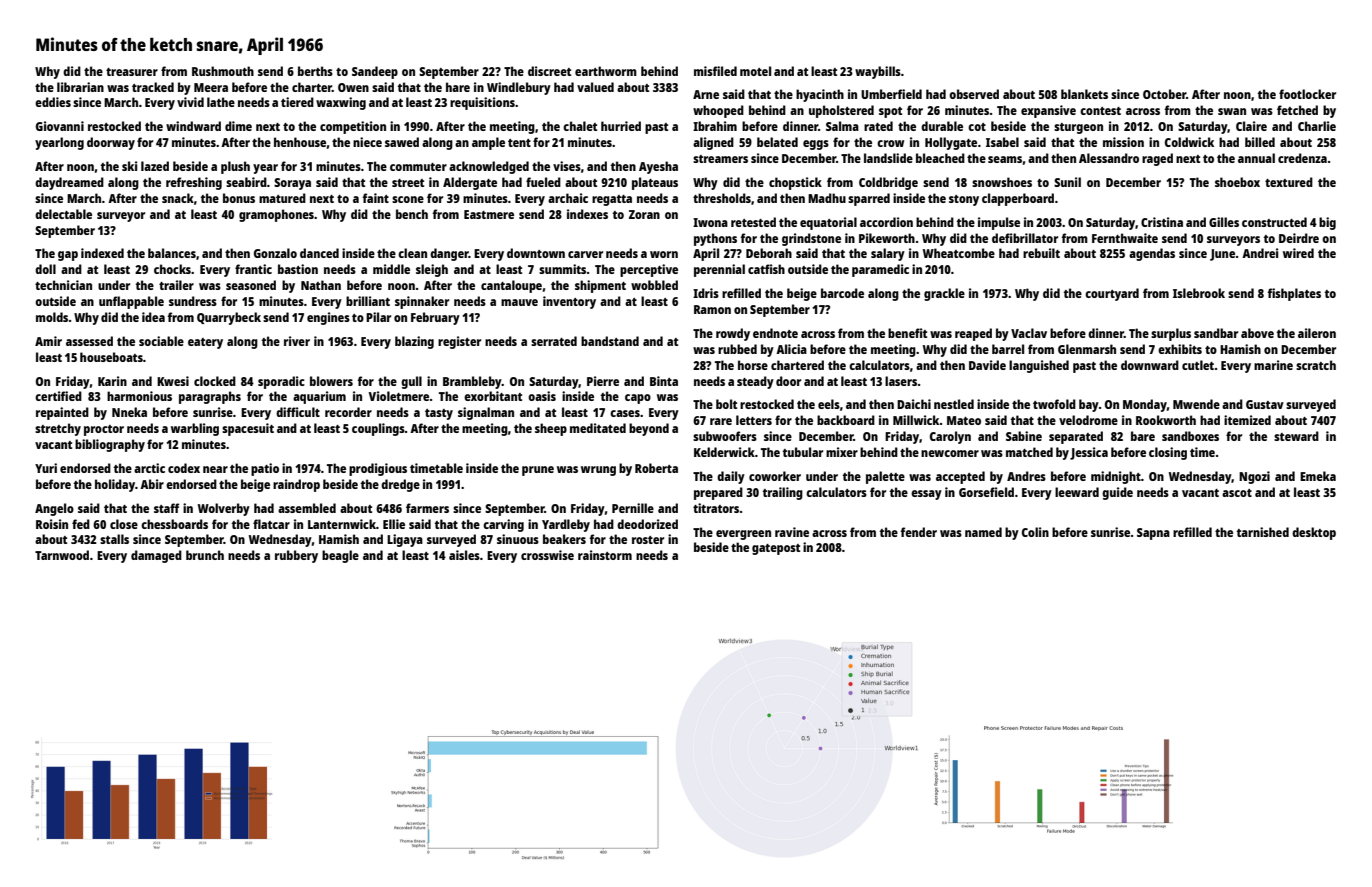 The width and height of the page is (1372, 887). What do you see at coordinates (710, 222) in the page?
I see `Iwona` at bounding box center [710, 222].
